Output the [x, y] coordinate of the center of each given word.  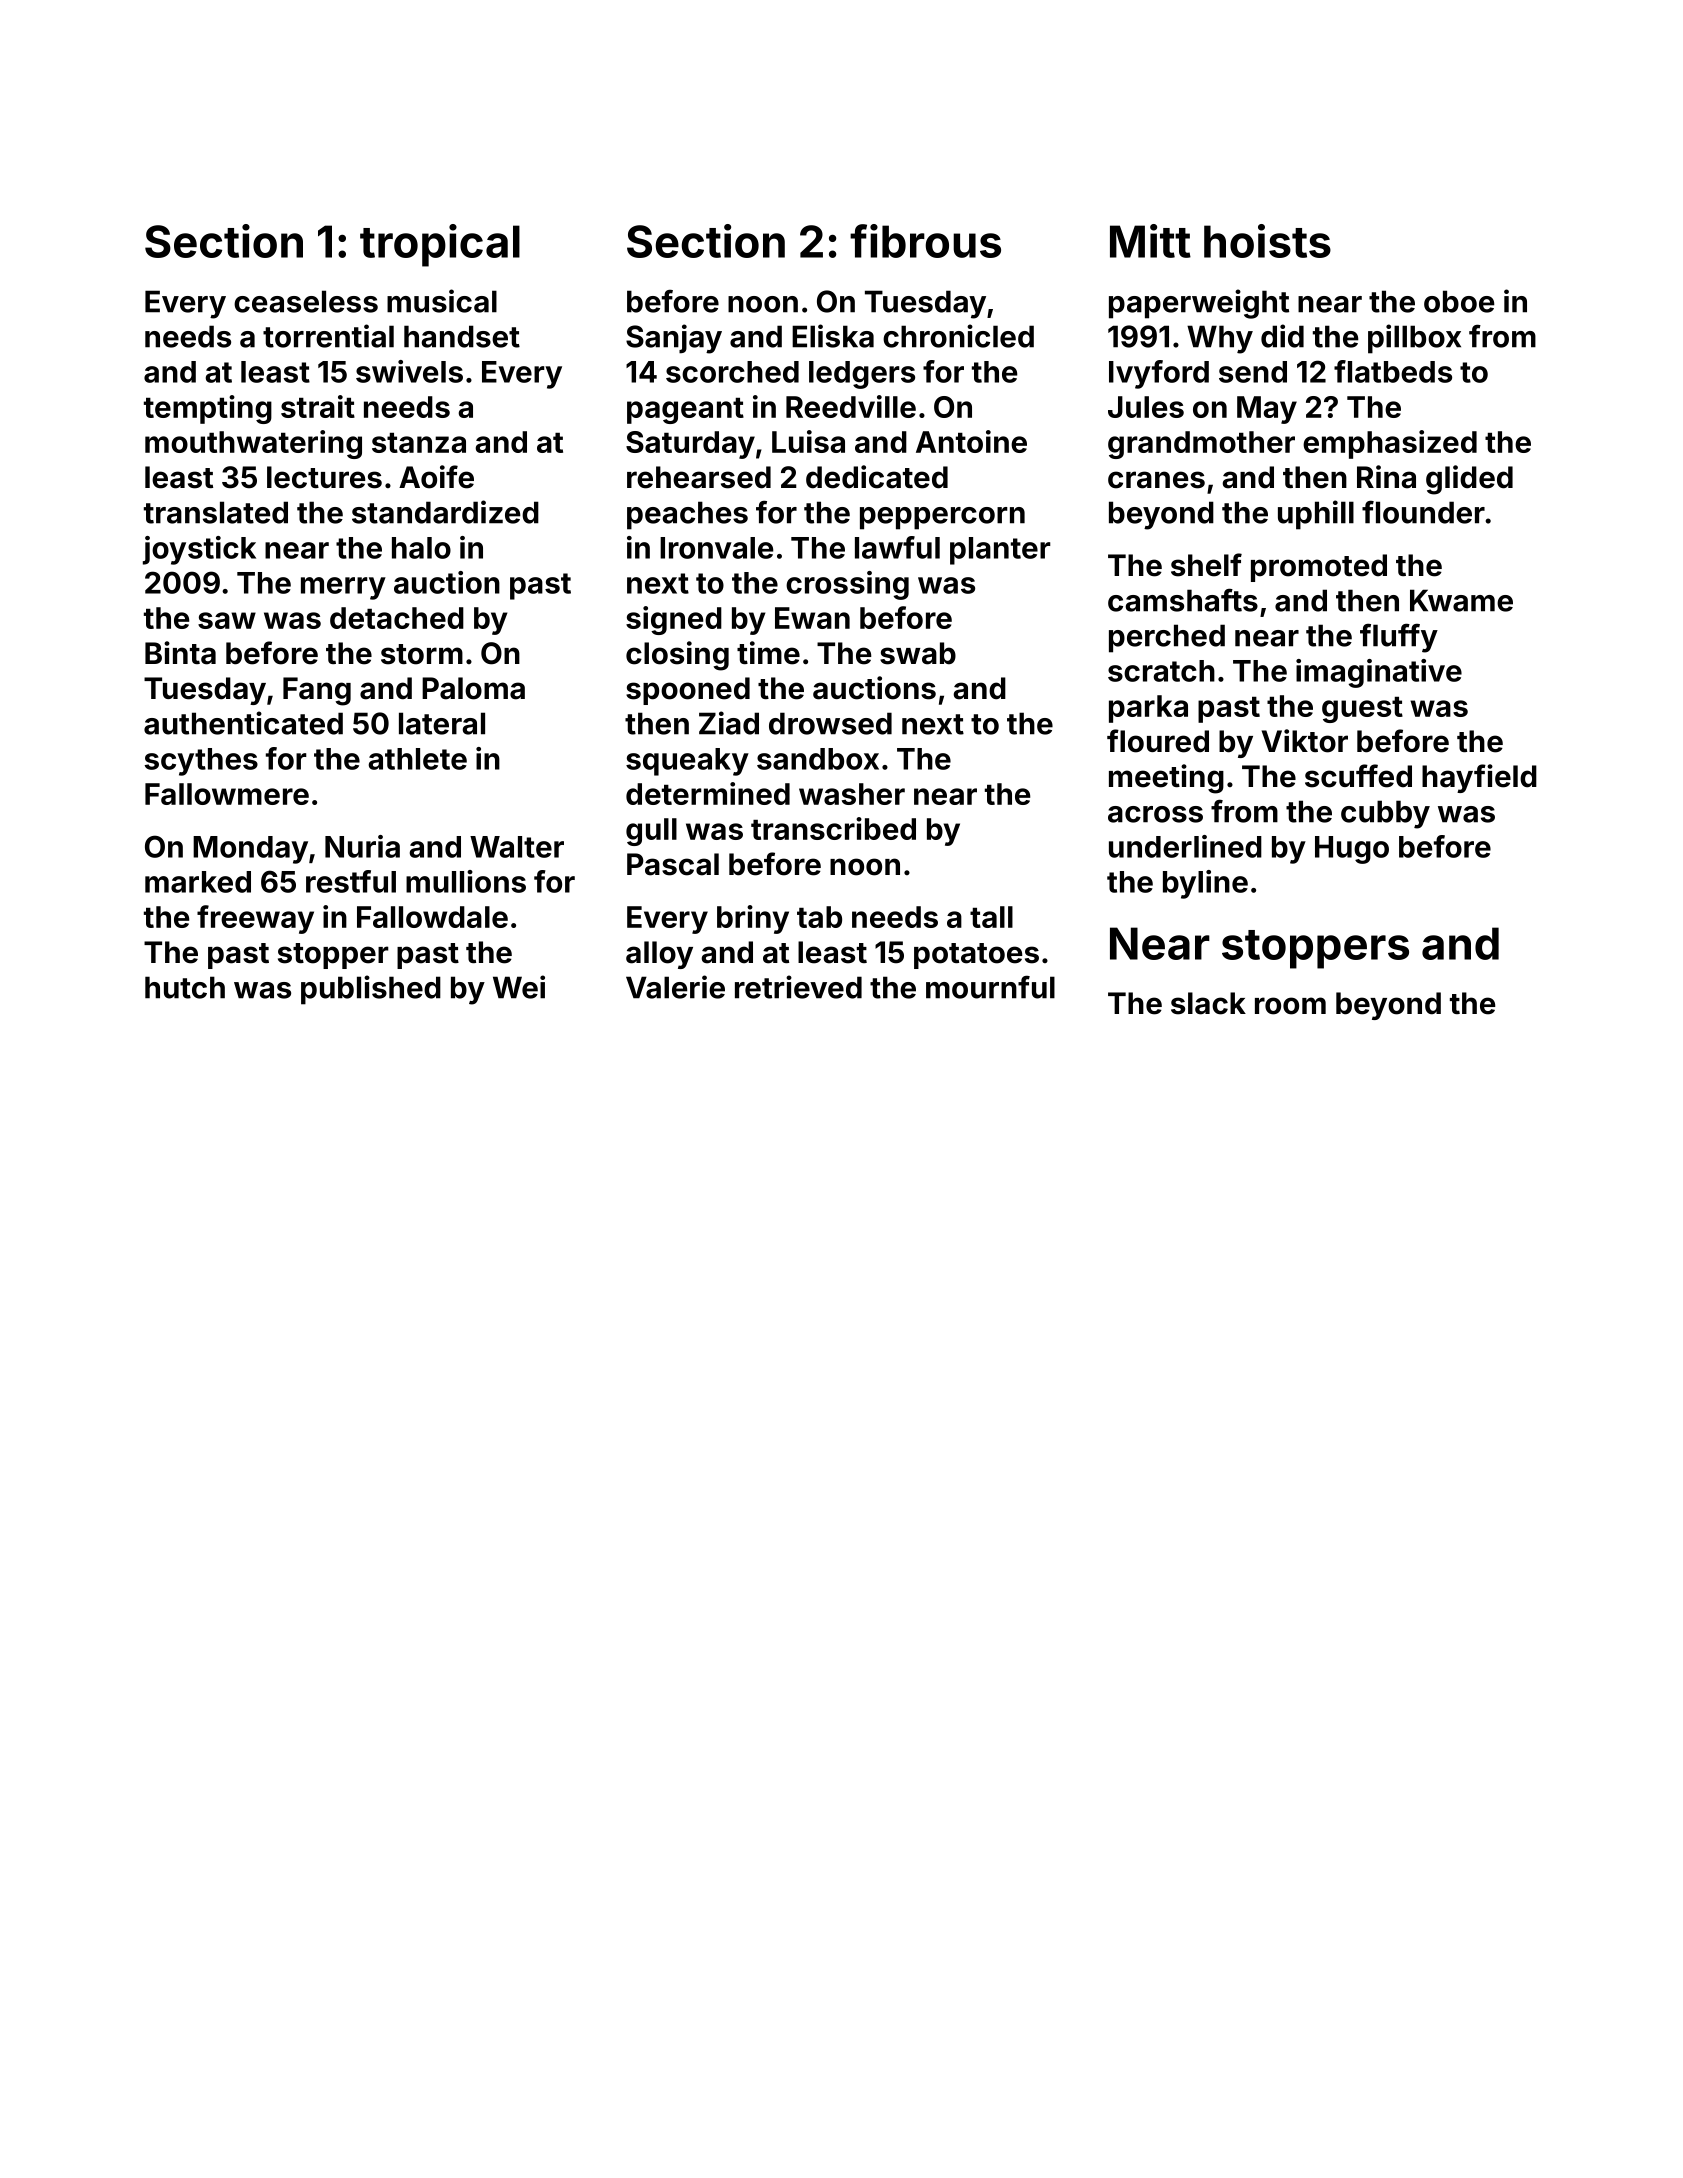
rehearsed [699, 477]
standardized [445, 512]
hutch [185, 987]
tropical [440, 245]
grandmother [1201, 445]
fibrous [925, 241]
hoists [1267, 241]
